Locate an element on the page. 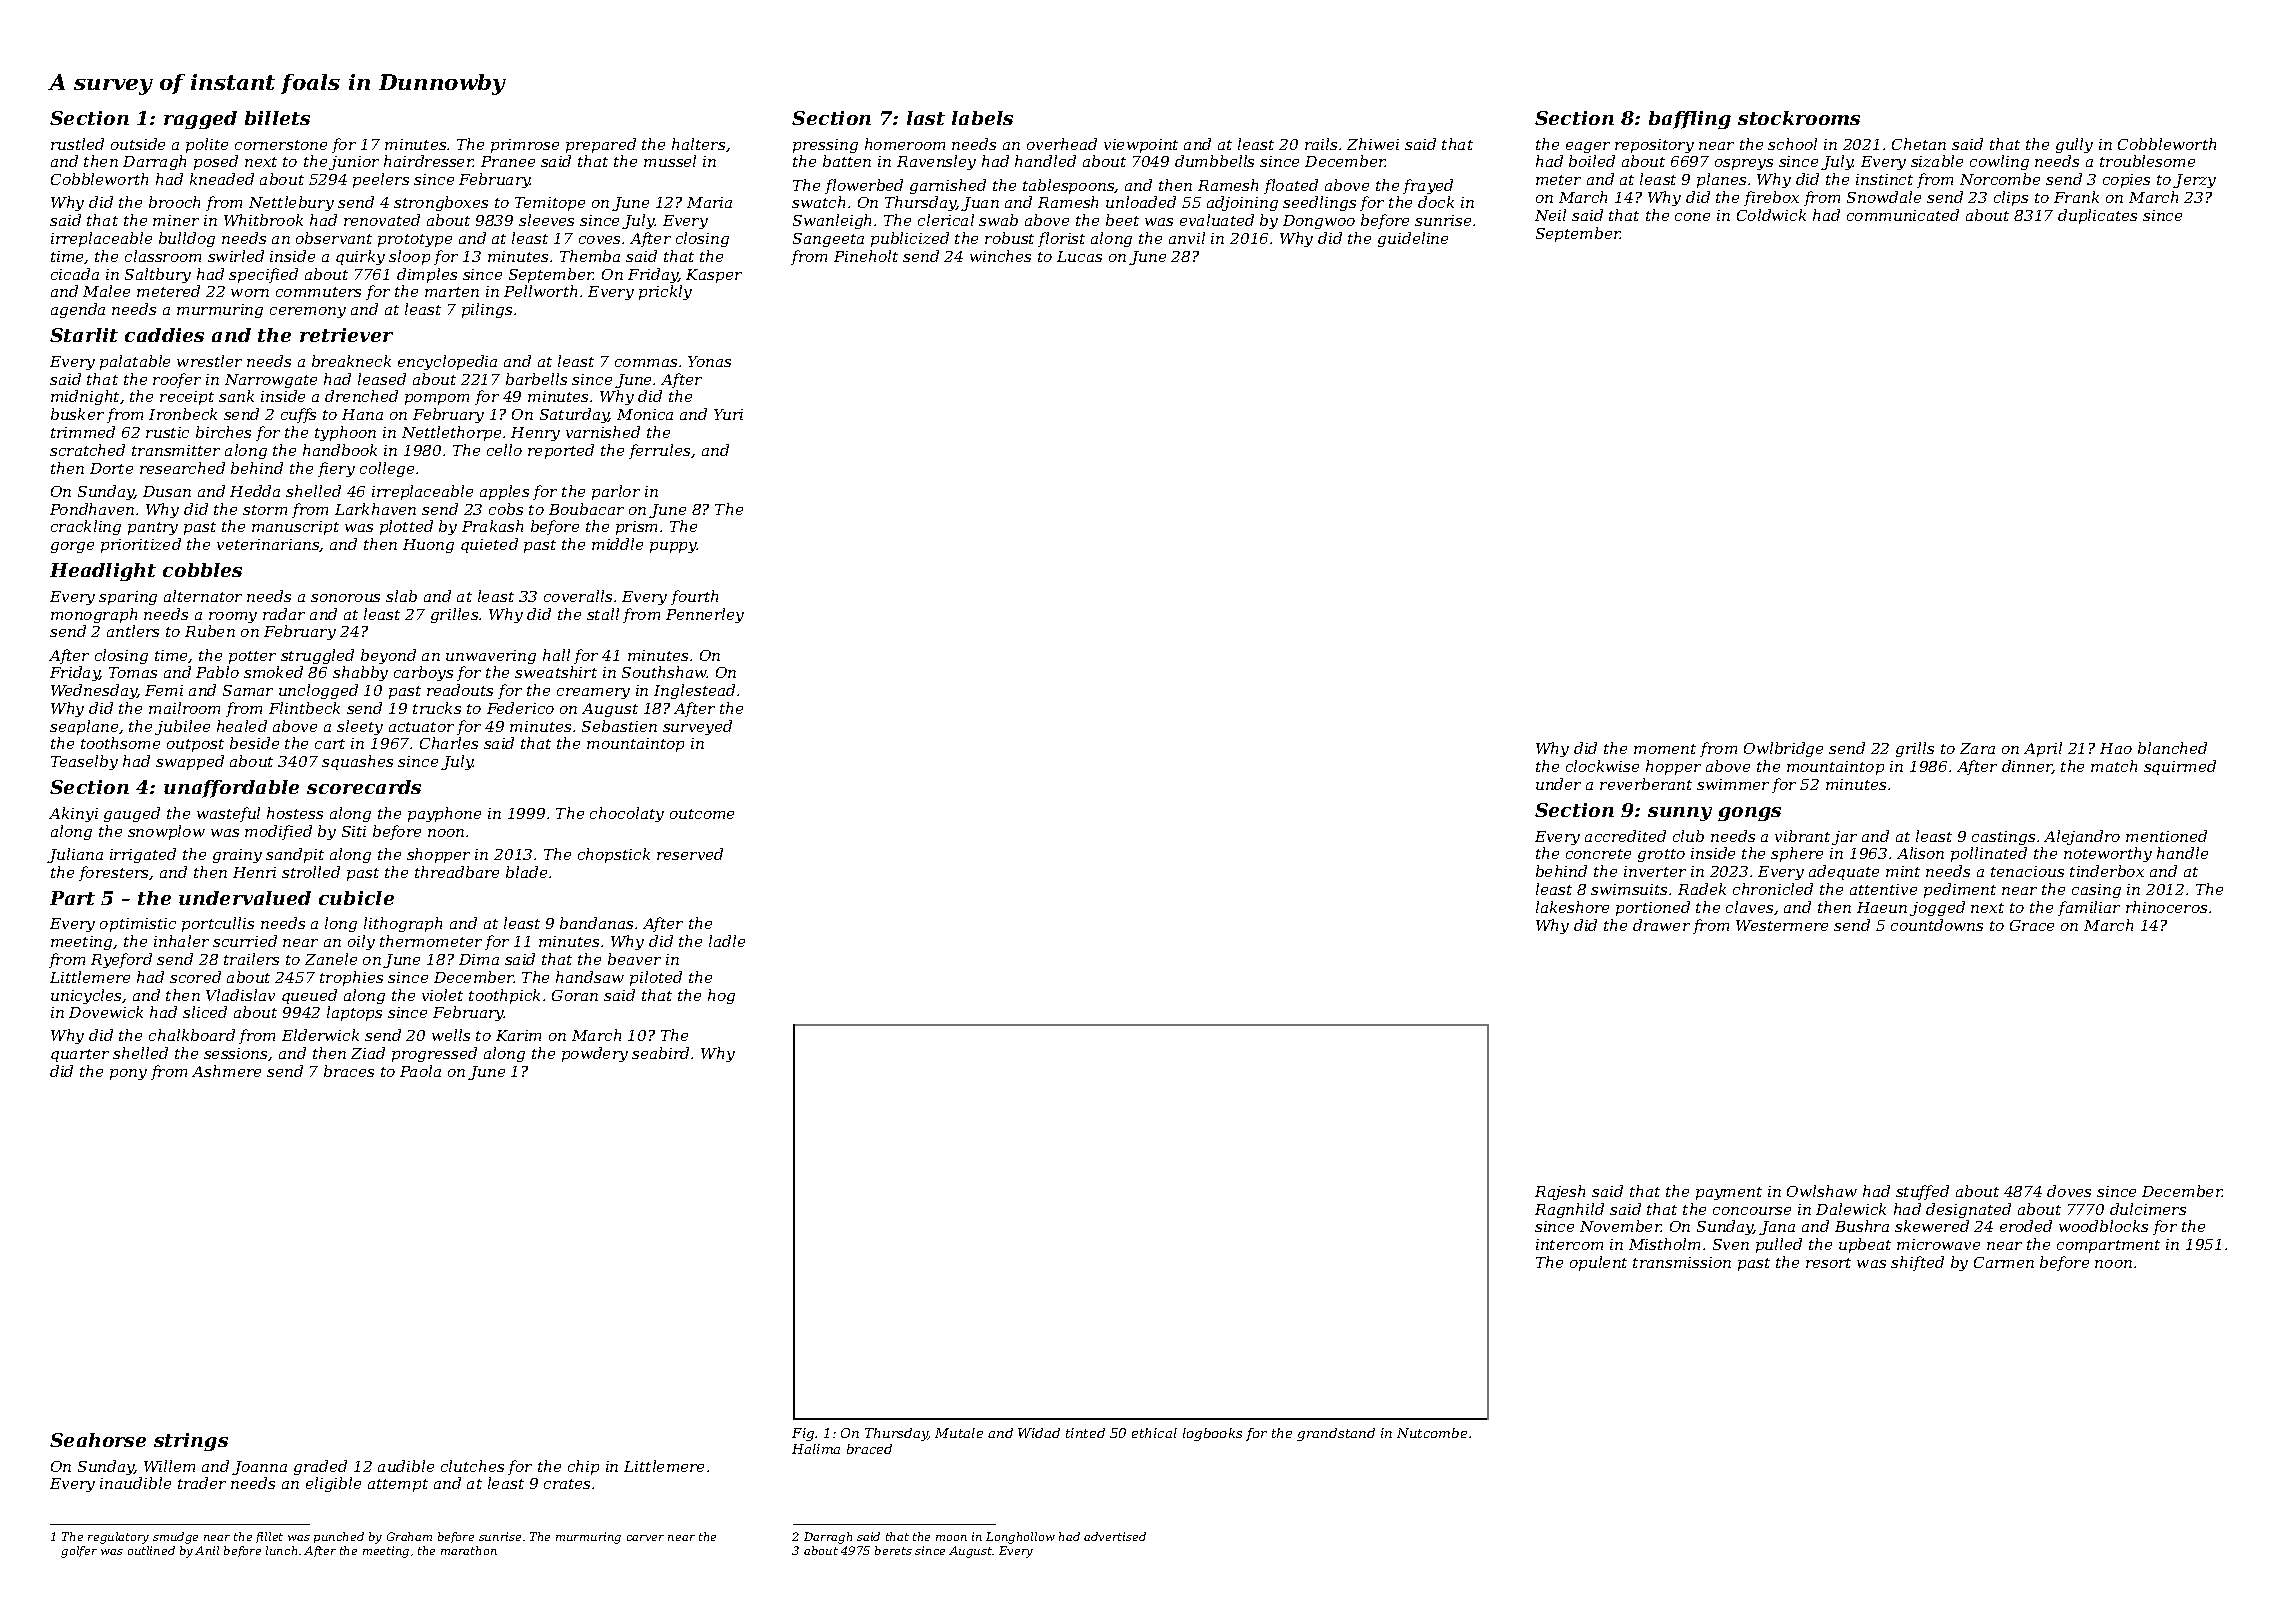  woodblocks is located at coordinates (2103, 1226).
